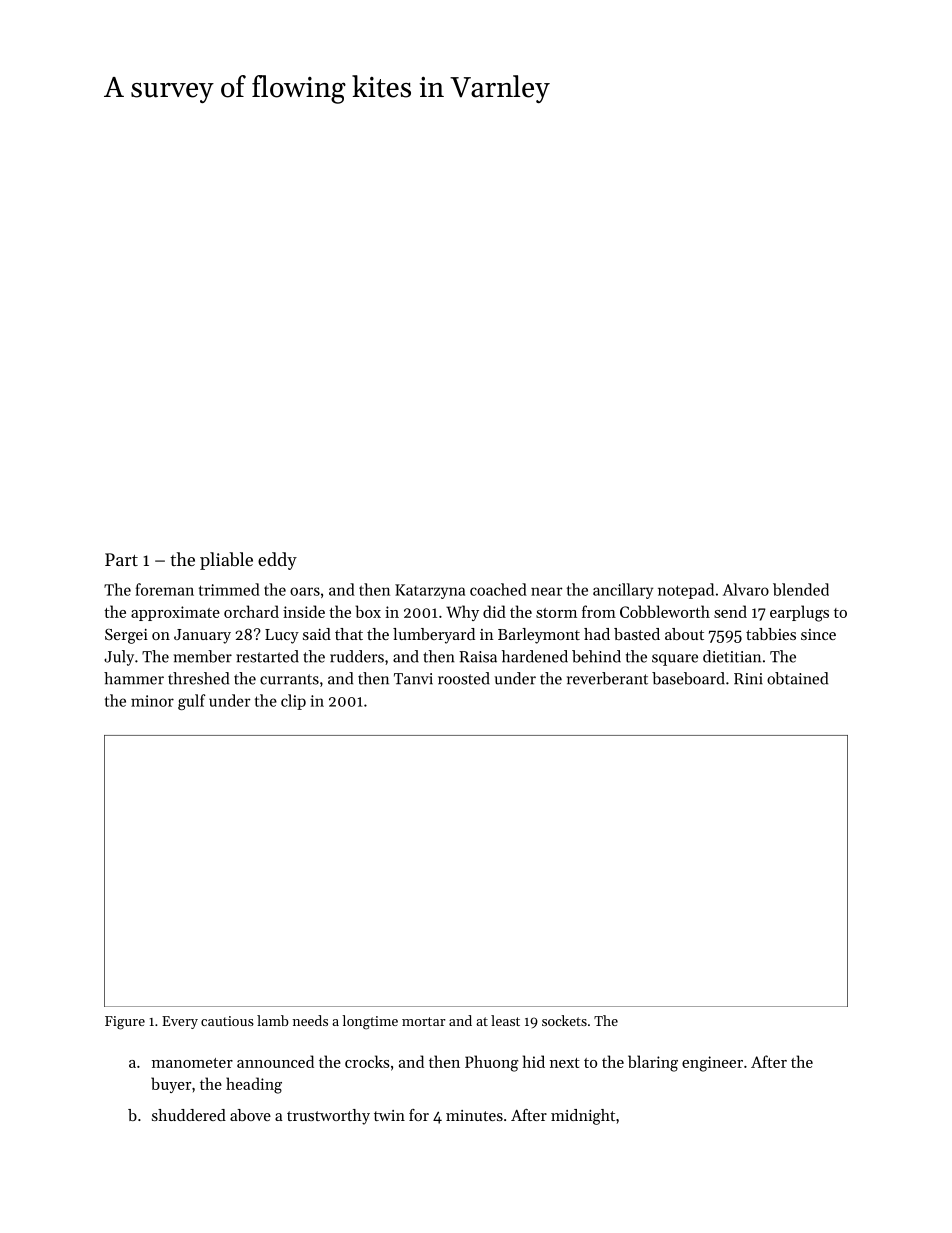 The height and width of the screenshot is (1233, 952). I want to click on least, so click(505, 1020).
